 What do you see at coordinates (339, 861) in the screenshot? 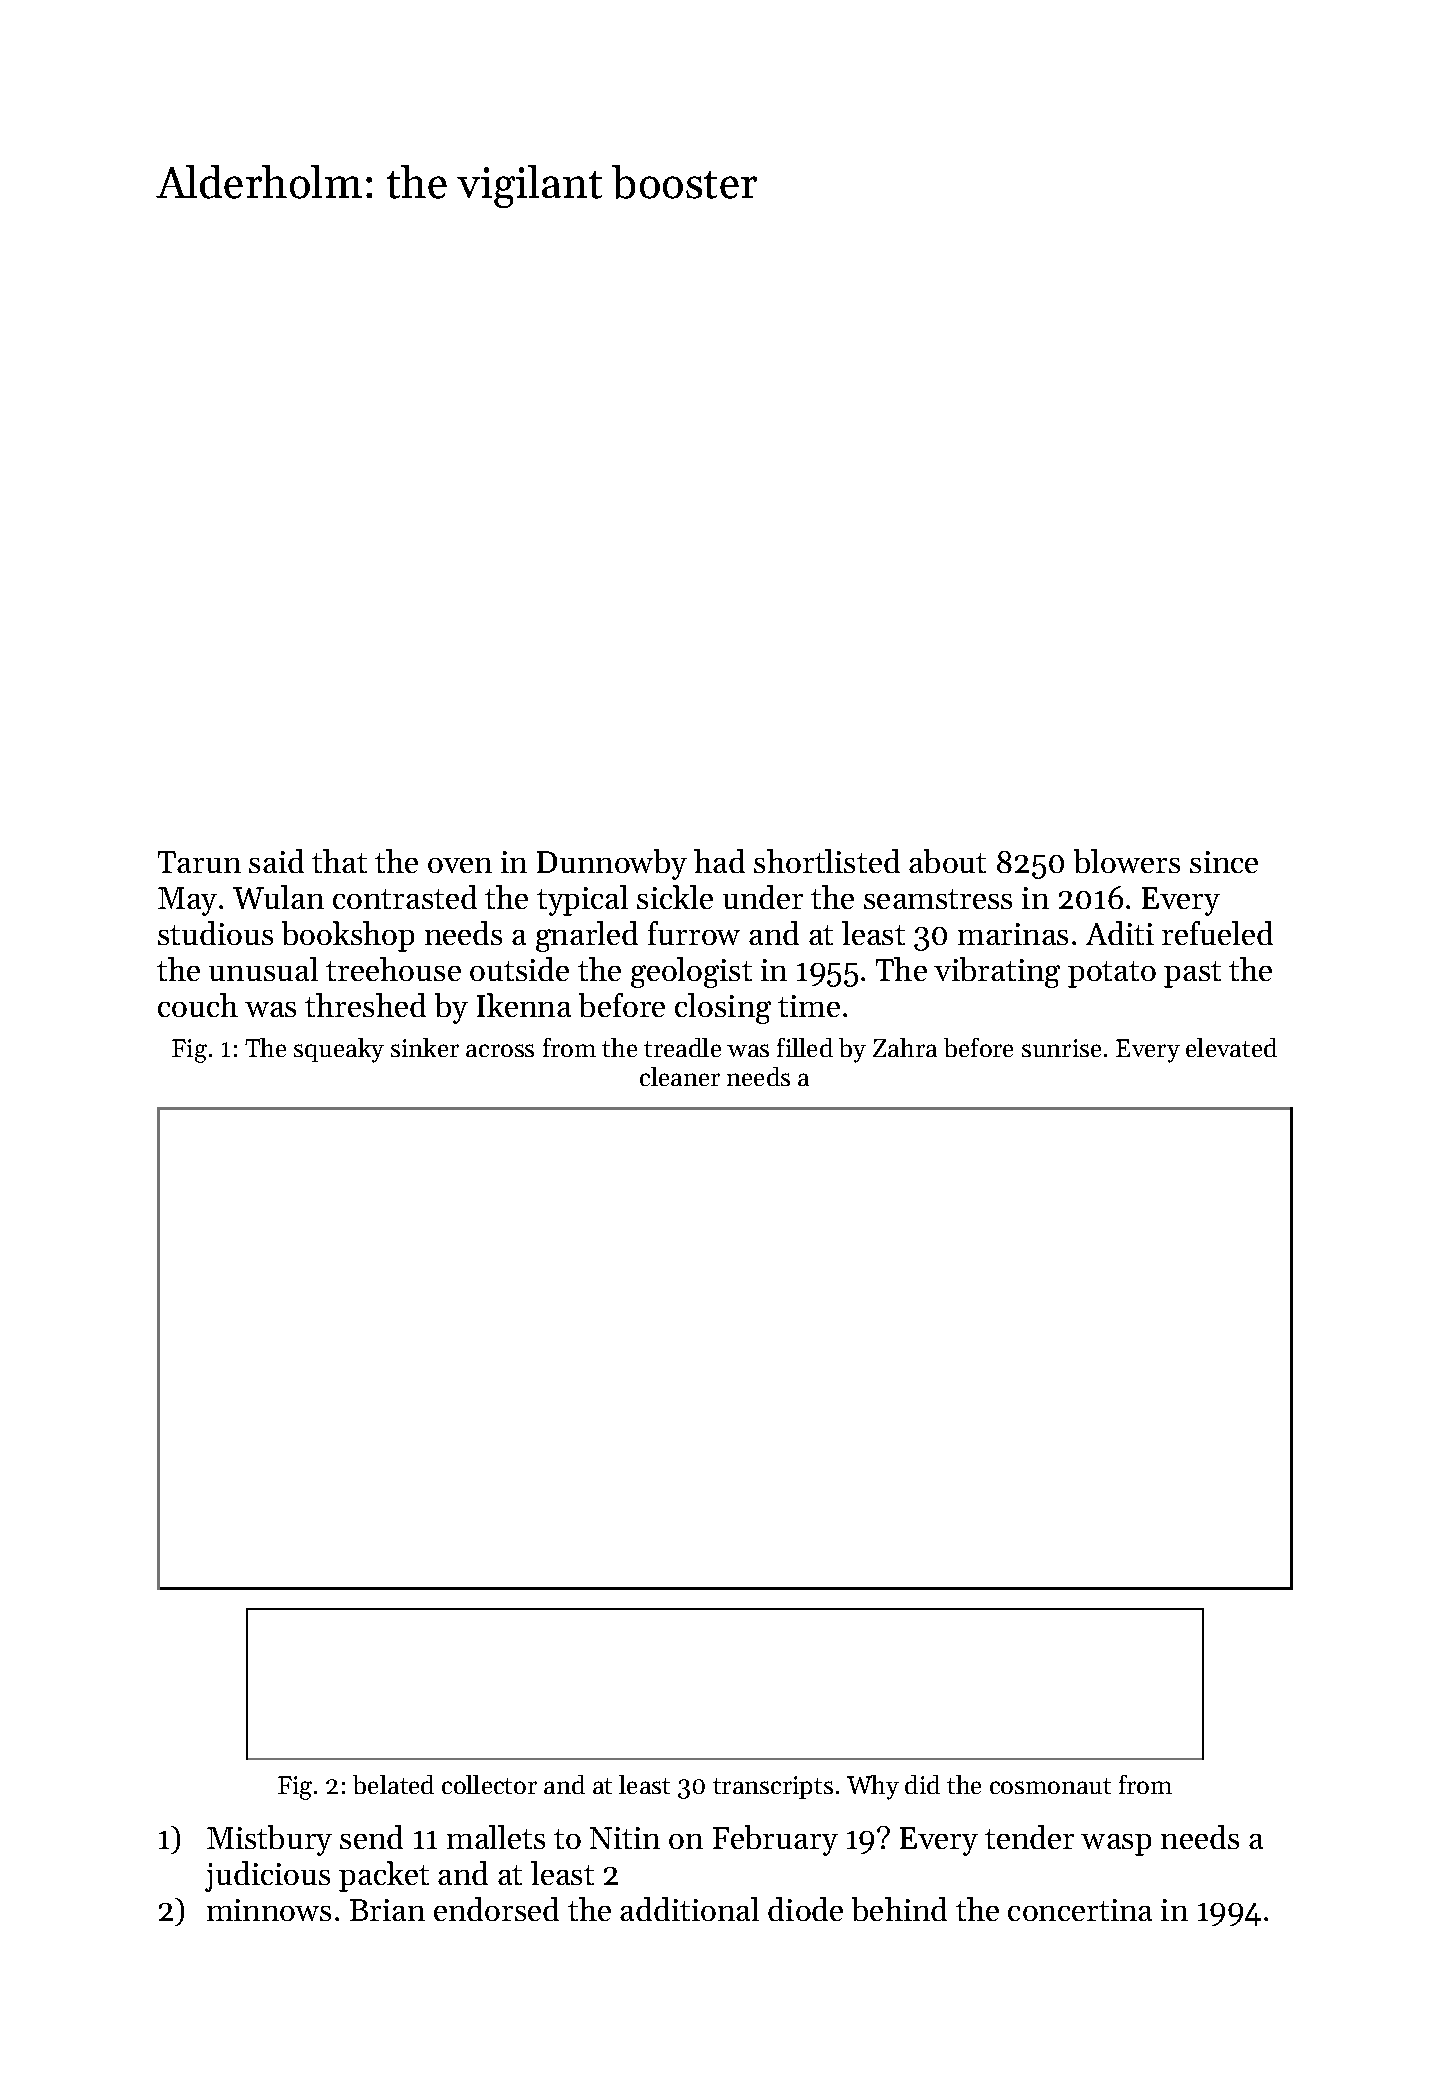
I see `that` at bounding box center [339, 861].
